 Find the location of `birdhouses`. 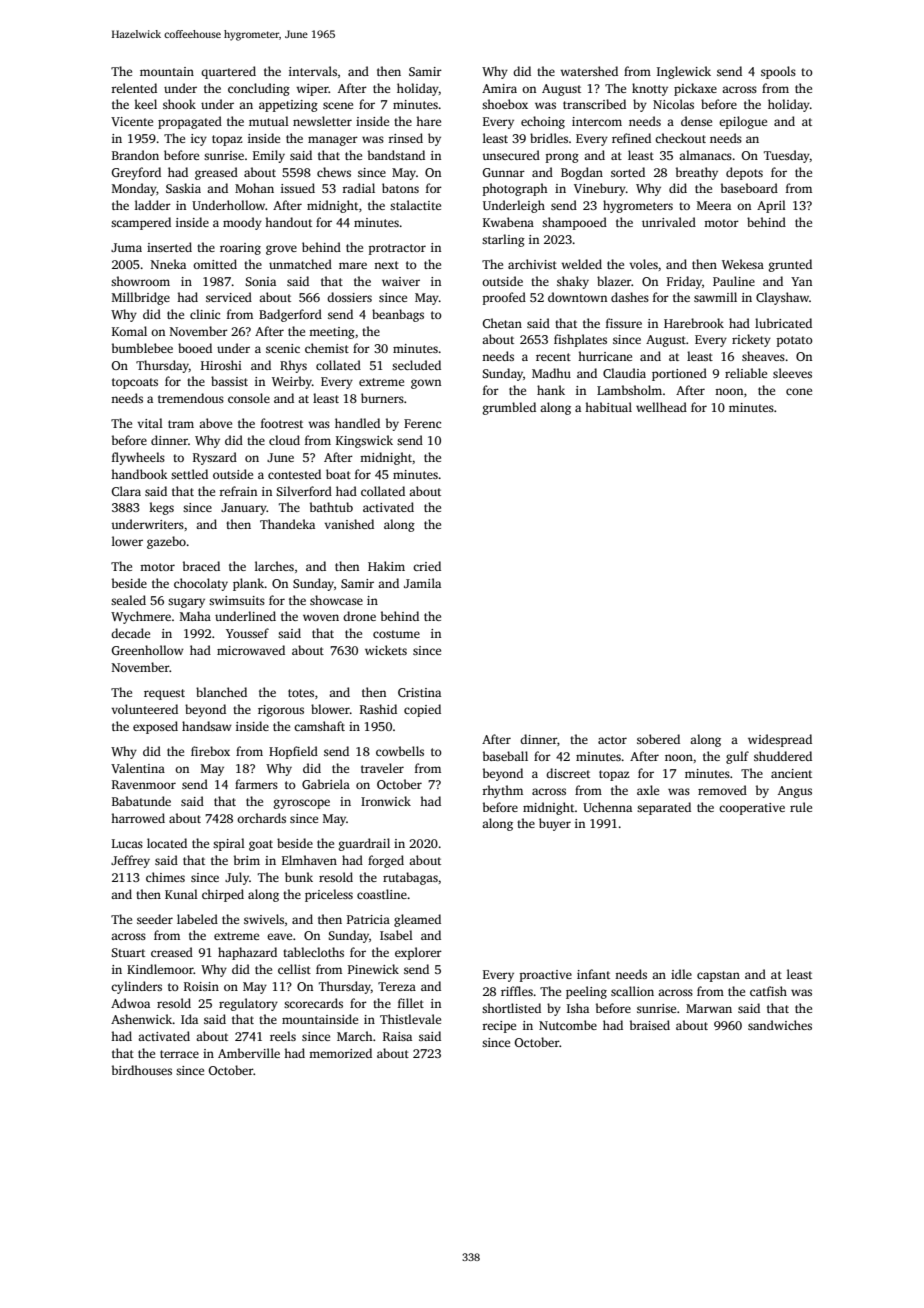

birdhouses is located at coordinates (142, 1070).
